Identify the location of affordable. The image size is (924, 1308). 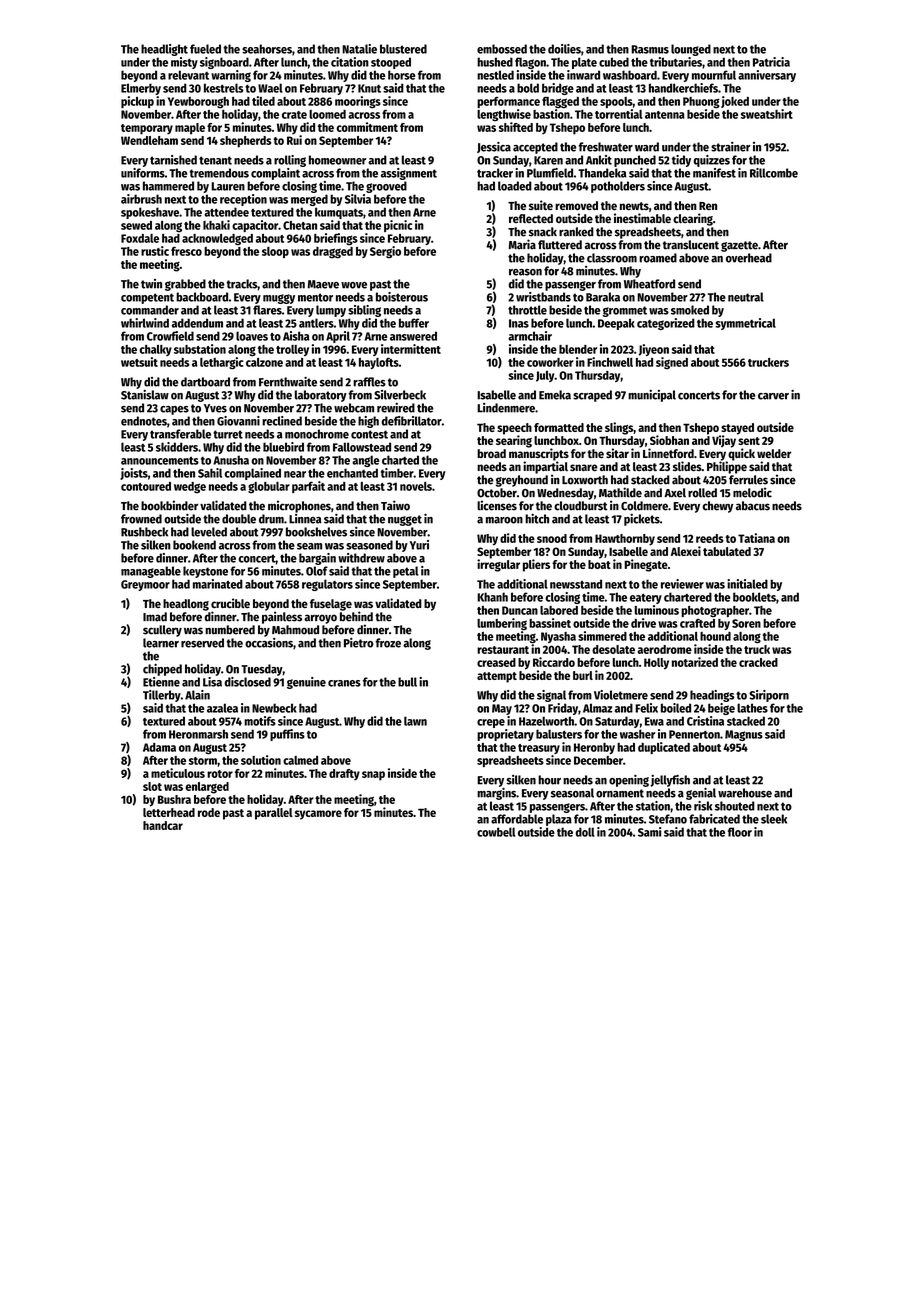
(517, 819).
